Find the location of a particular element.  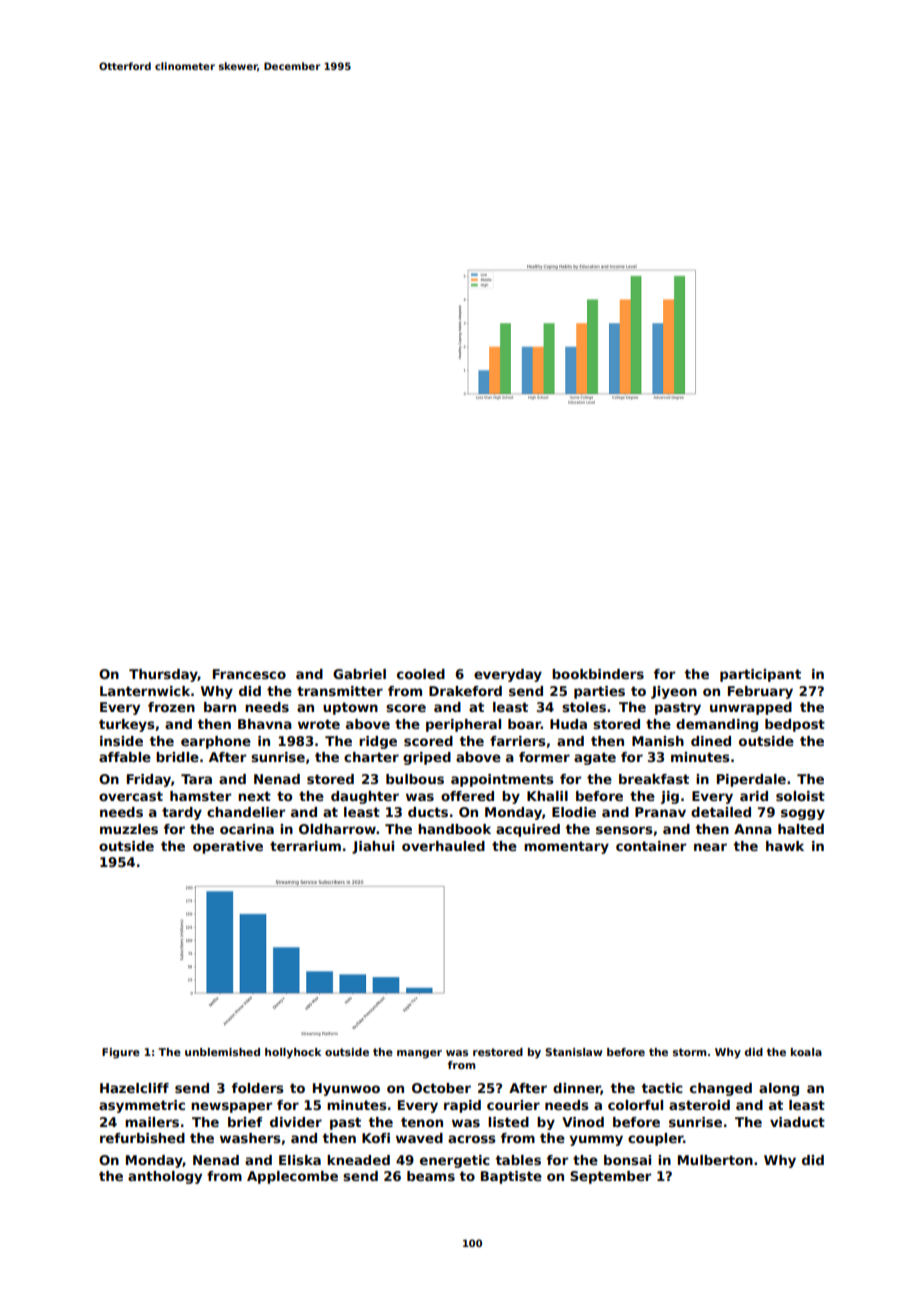

Drakeford is located at coordinates (465, 691).
